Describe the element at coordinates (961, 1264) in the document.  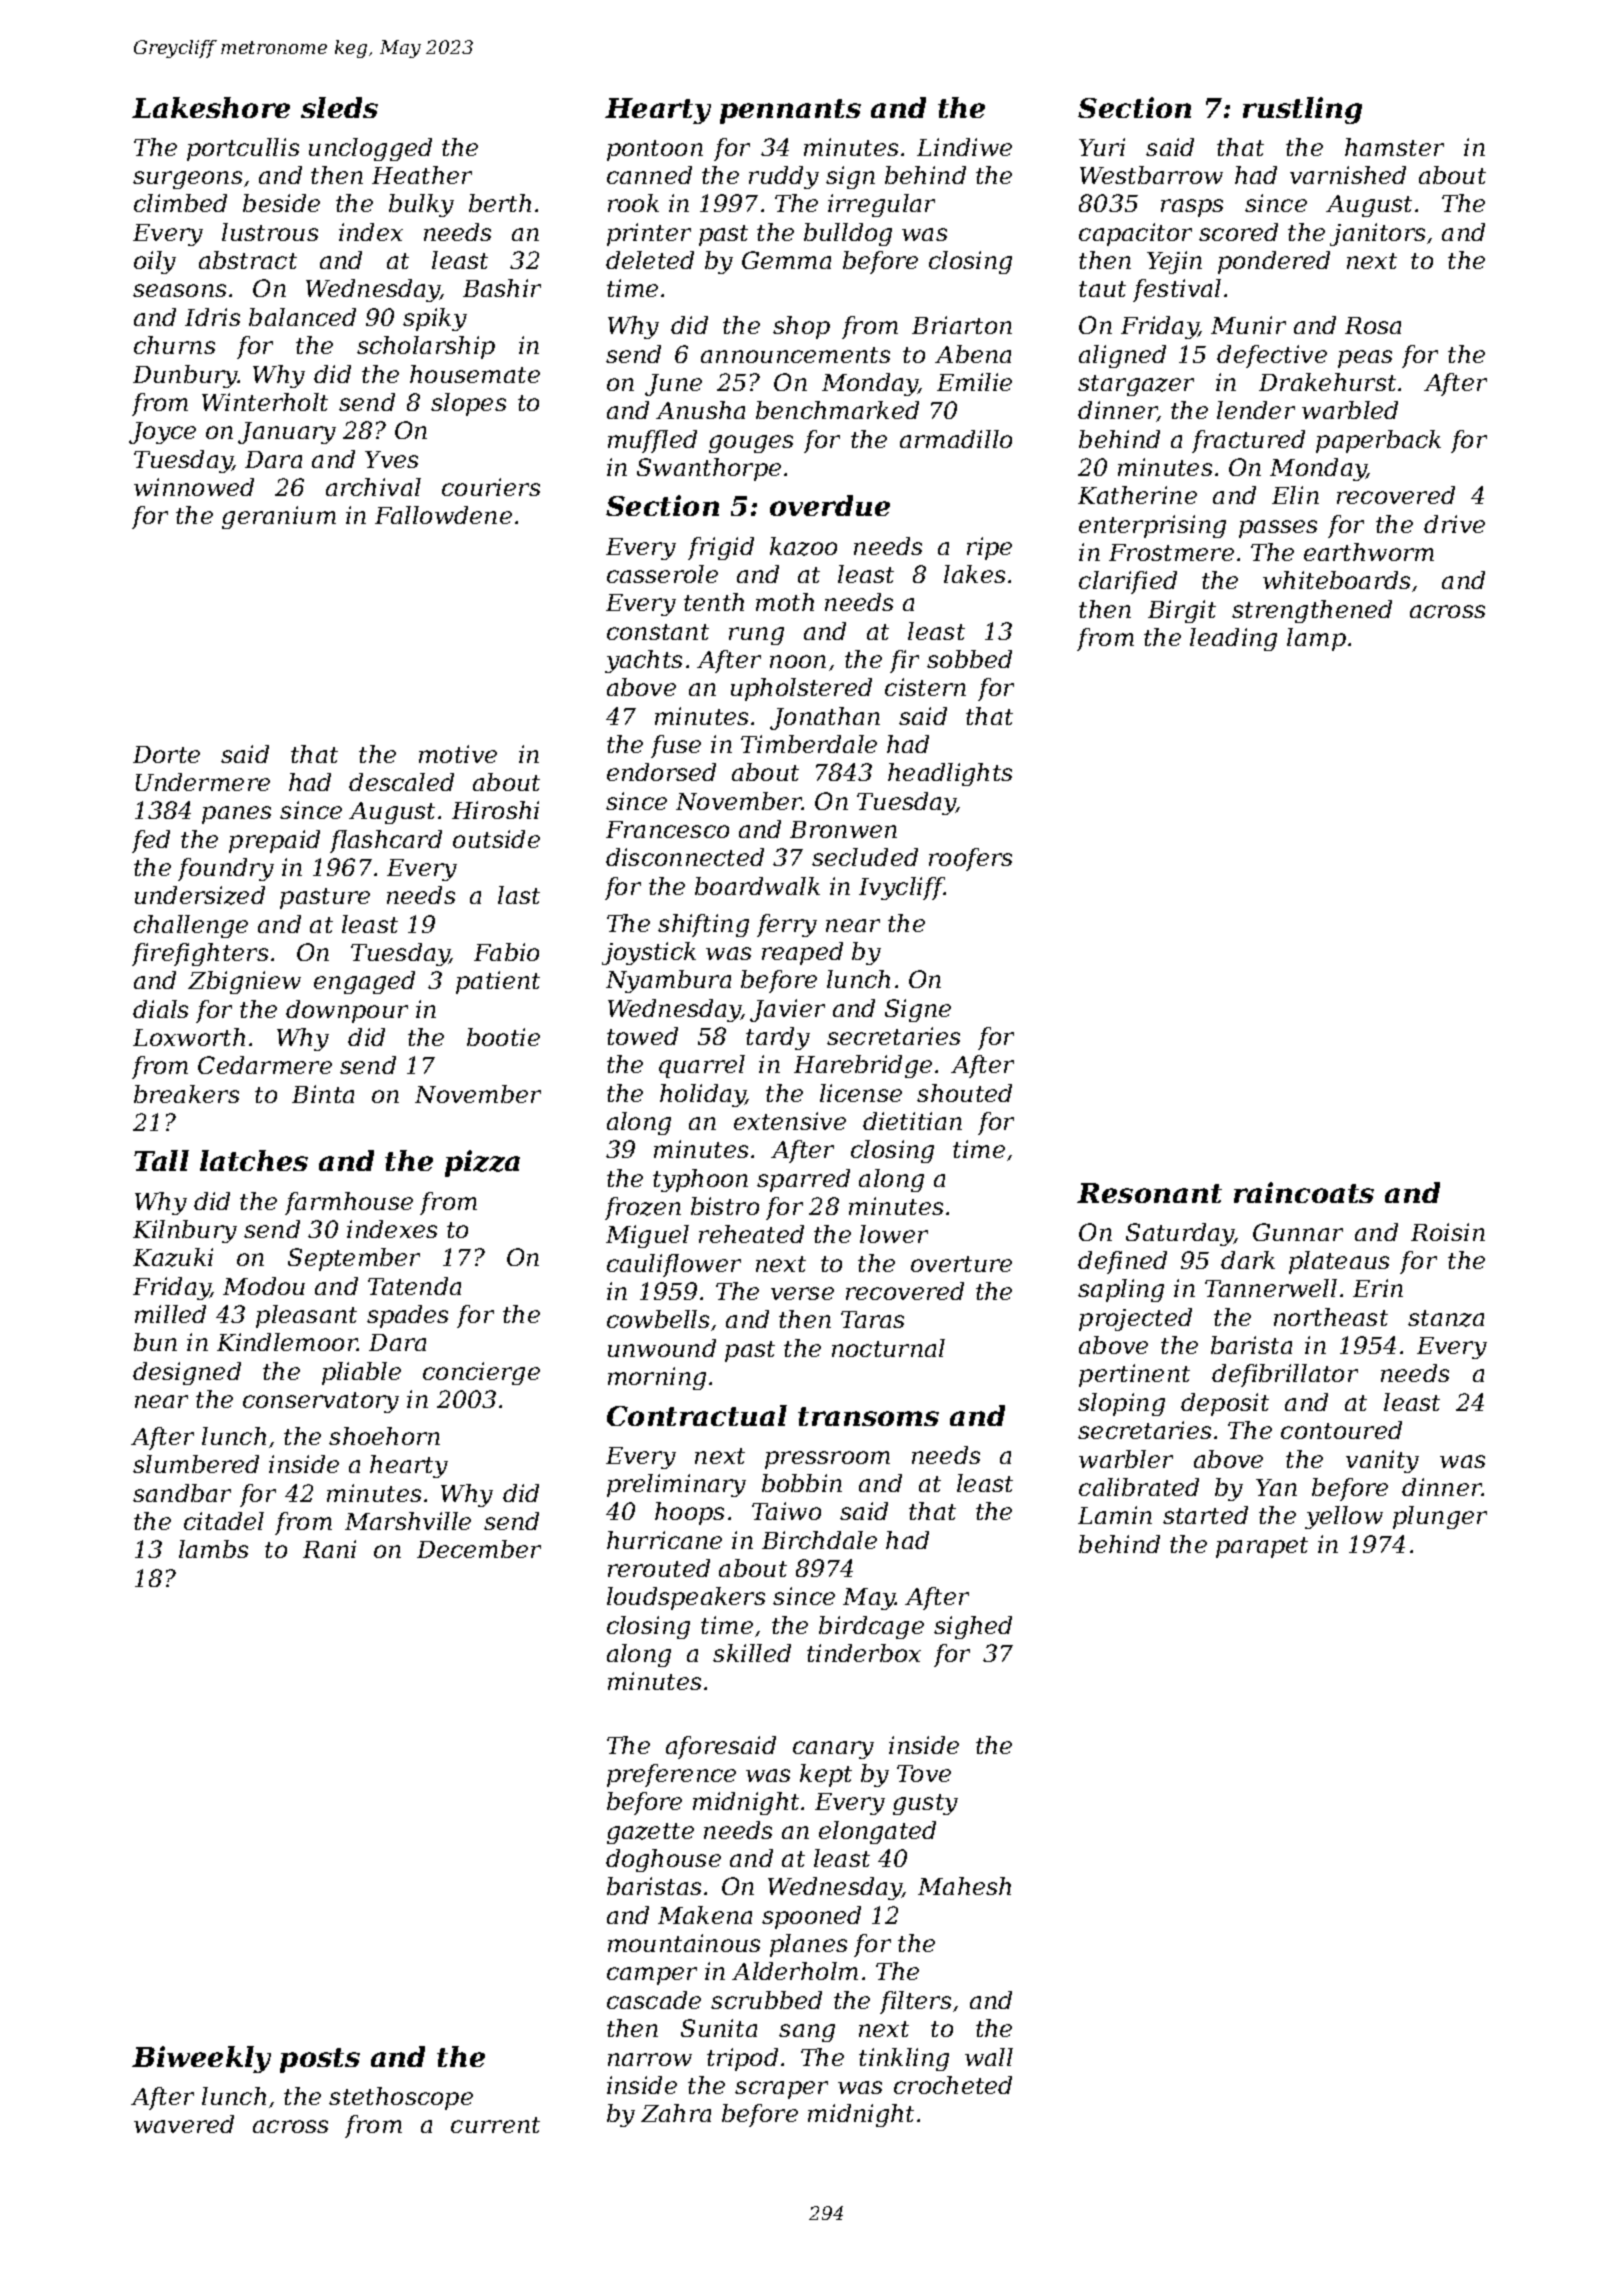
I see `overture` at that location.
